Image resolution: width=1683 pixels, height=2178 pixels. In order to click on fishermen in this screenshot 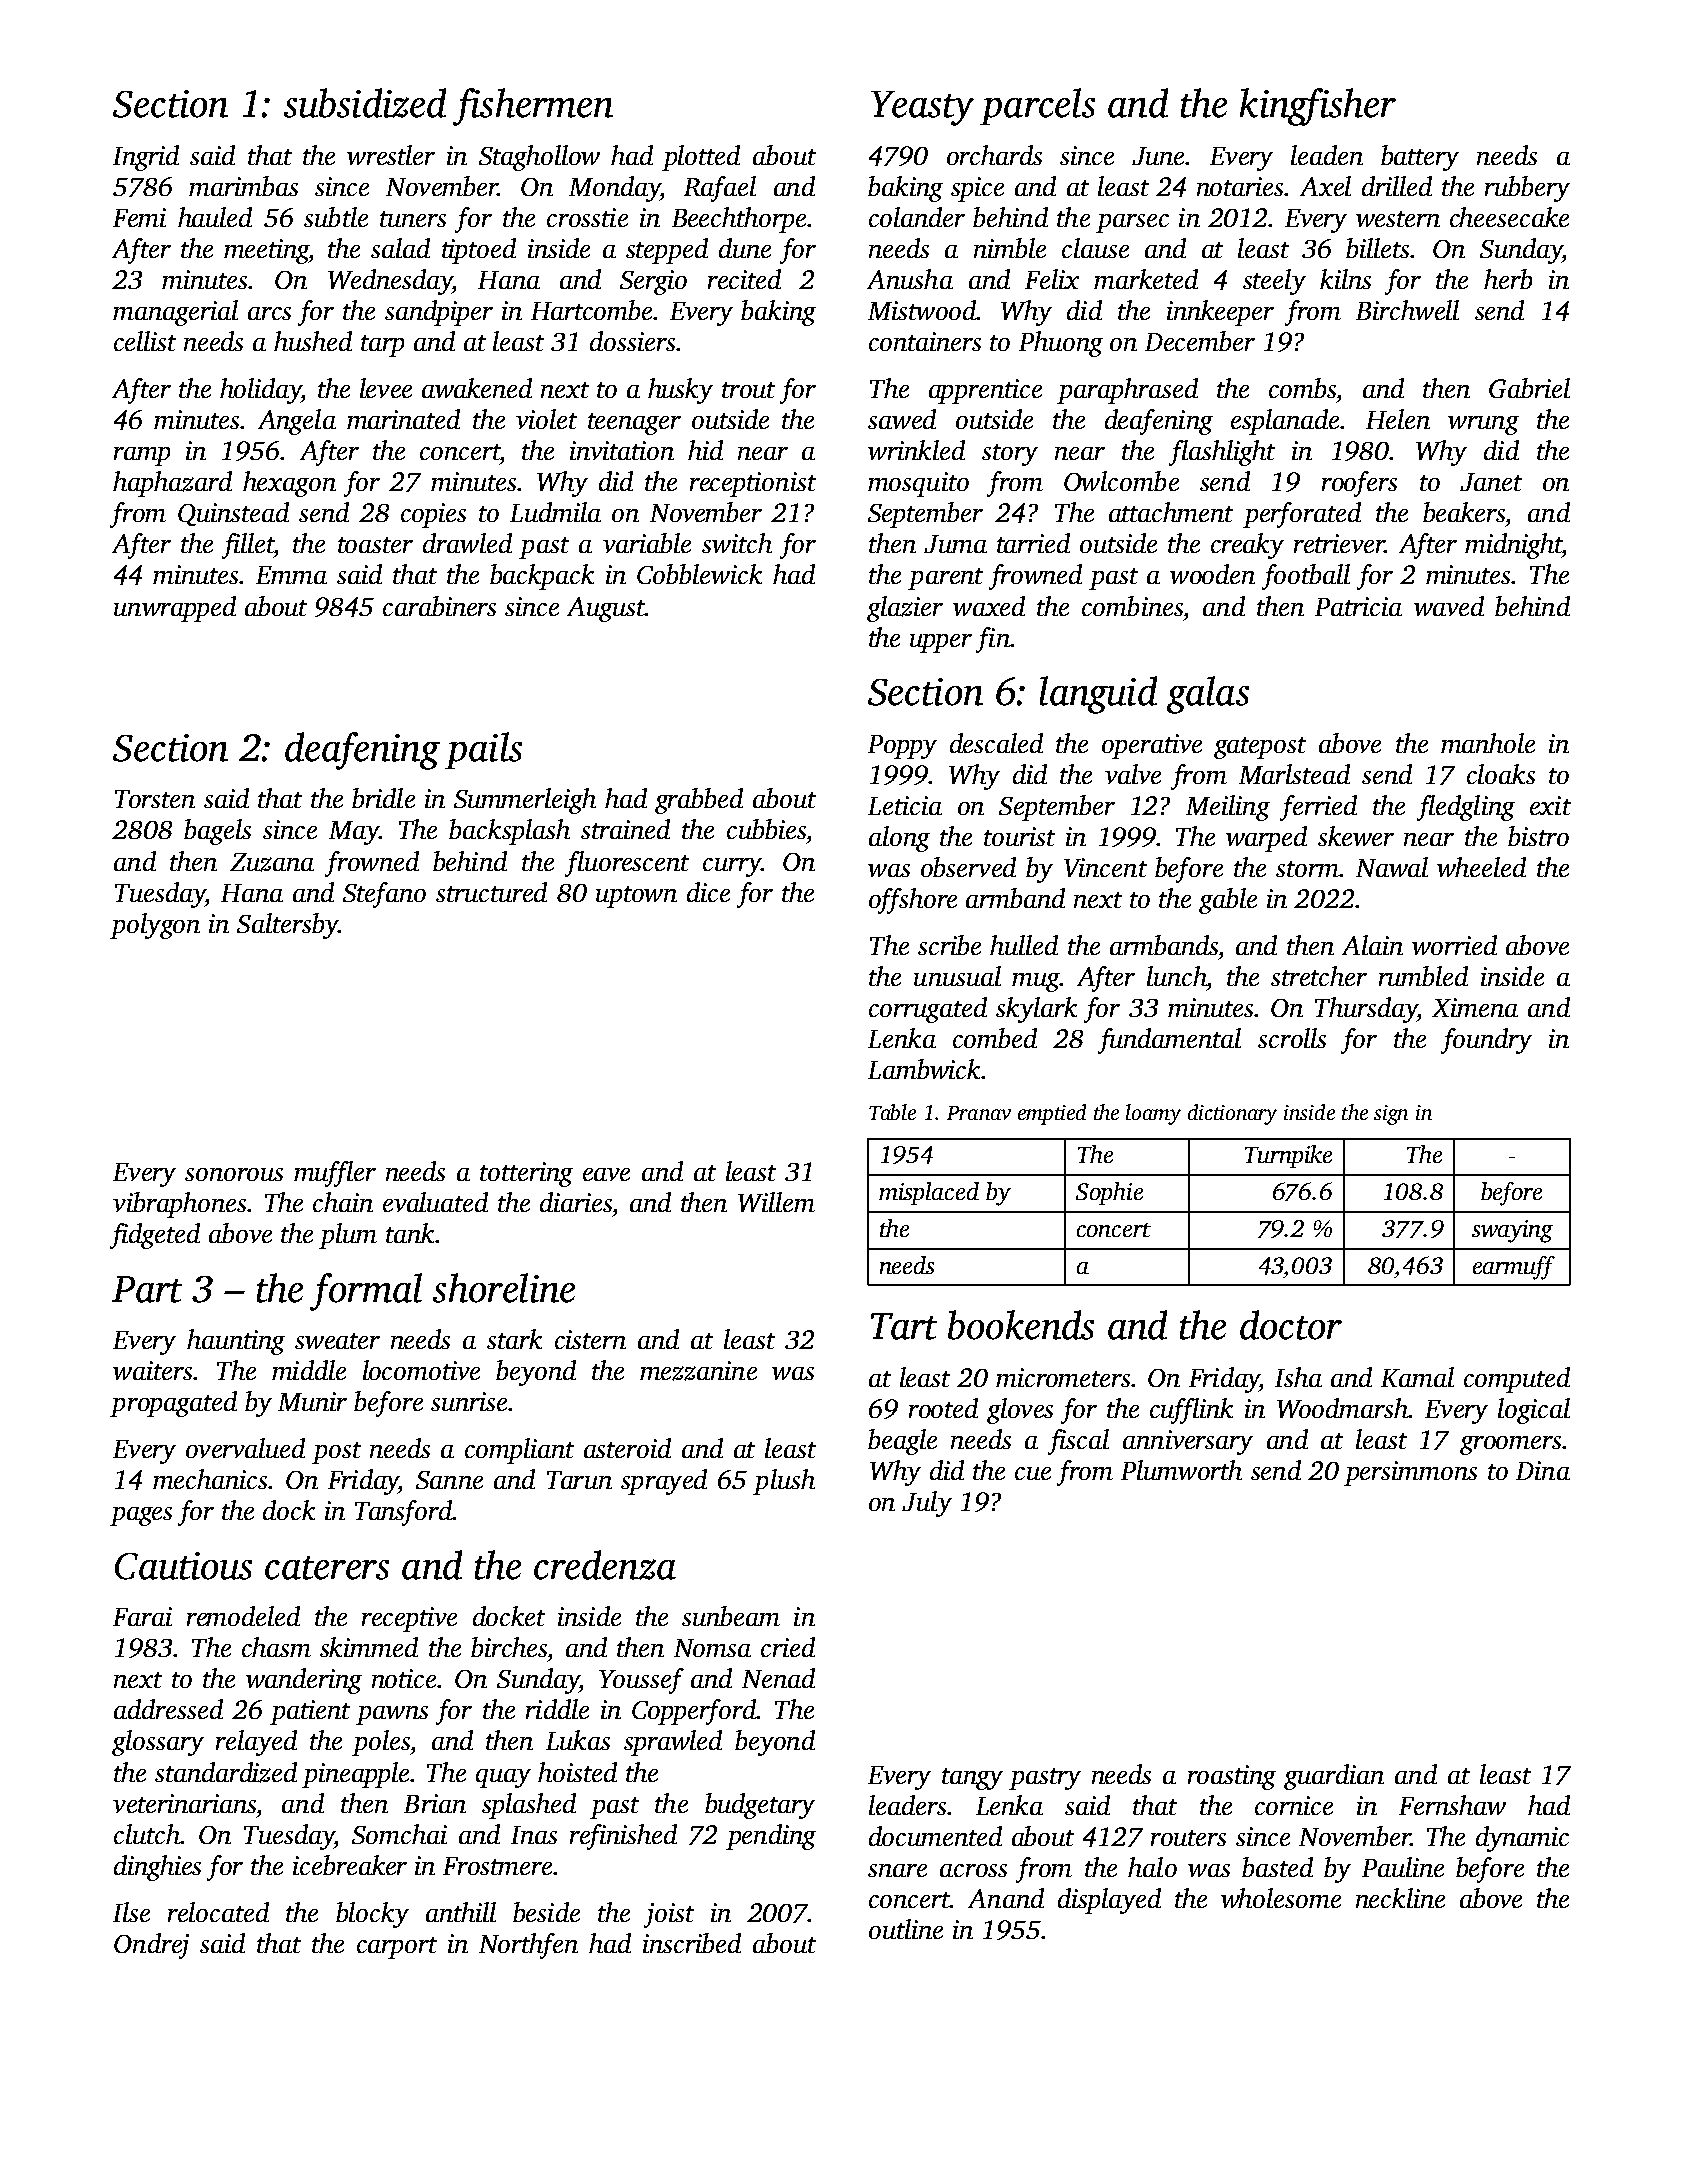, I will do `click(533, 107)`.
